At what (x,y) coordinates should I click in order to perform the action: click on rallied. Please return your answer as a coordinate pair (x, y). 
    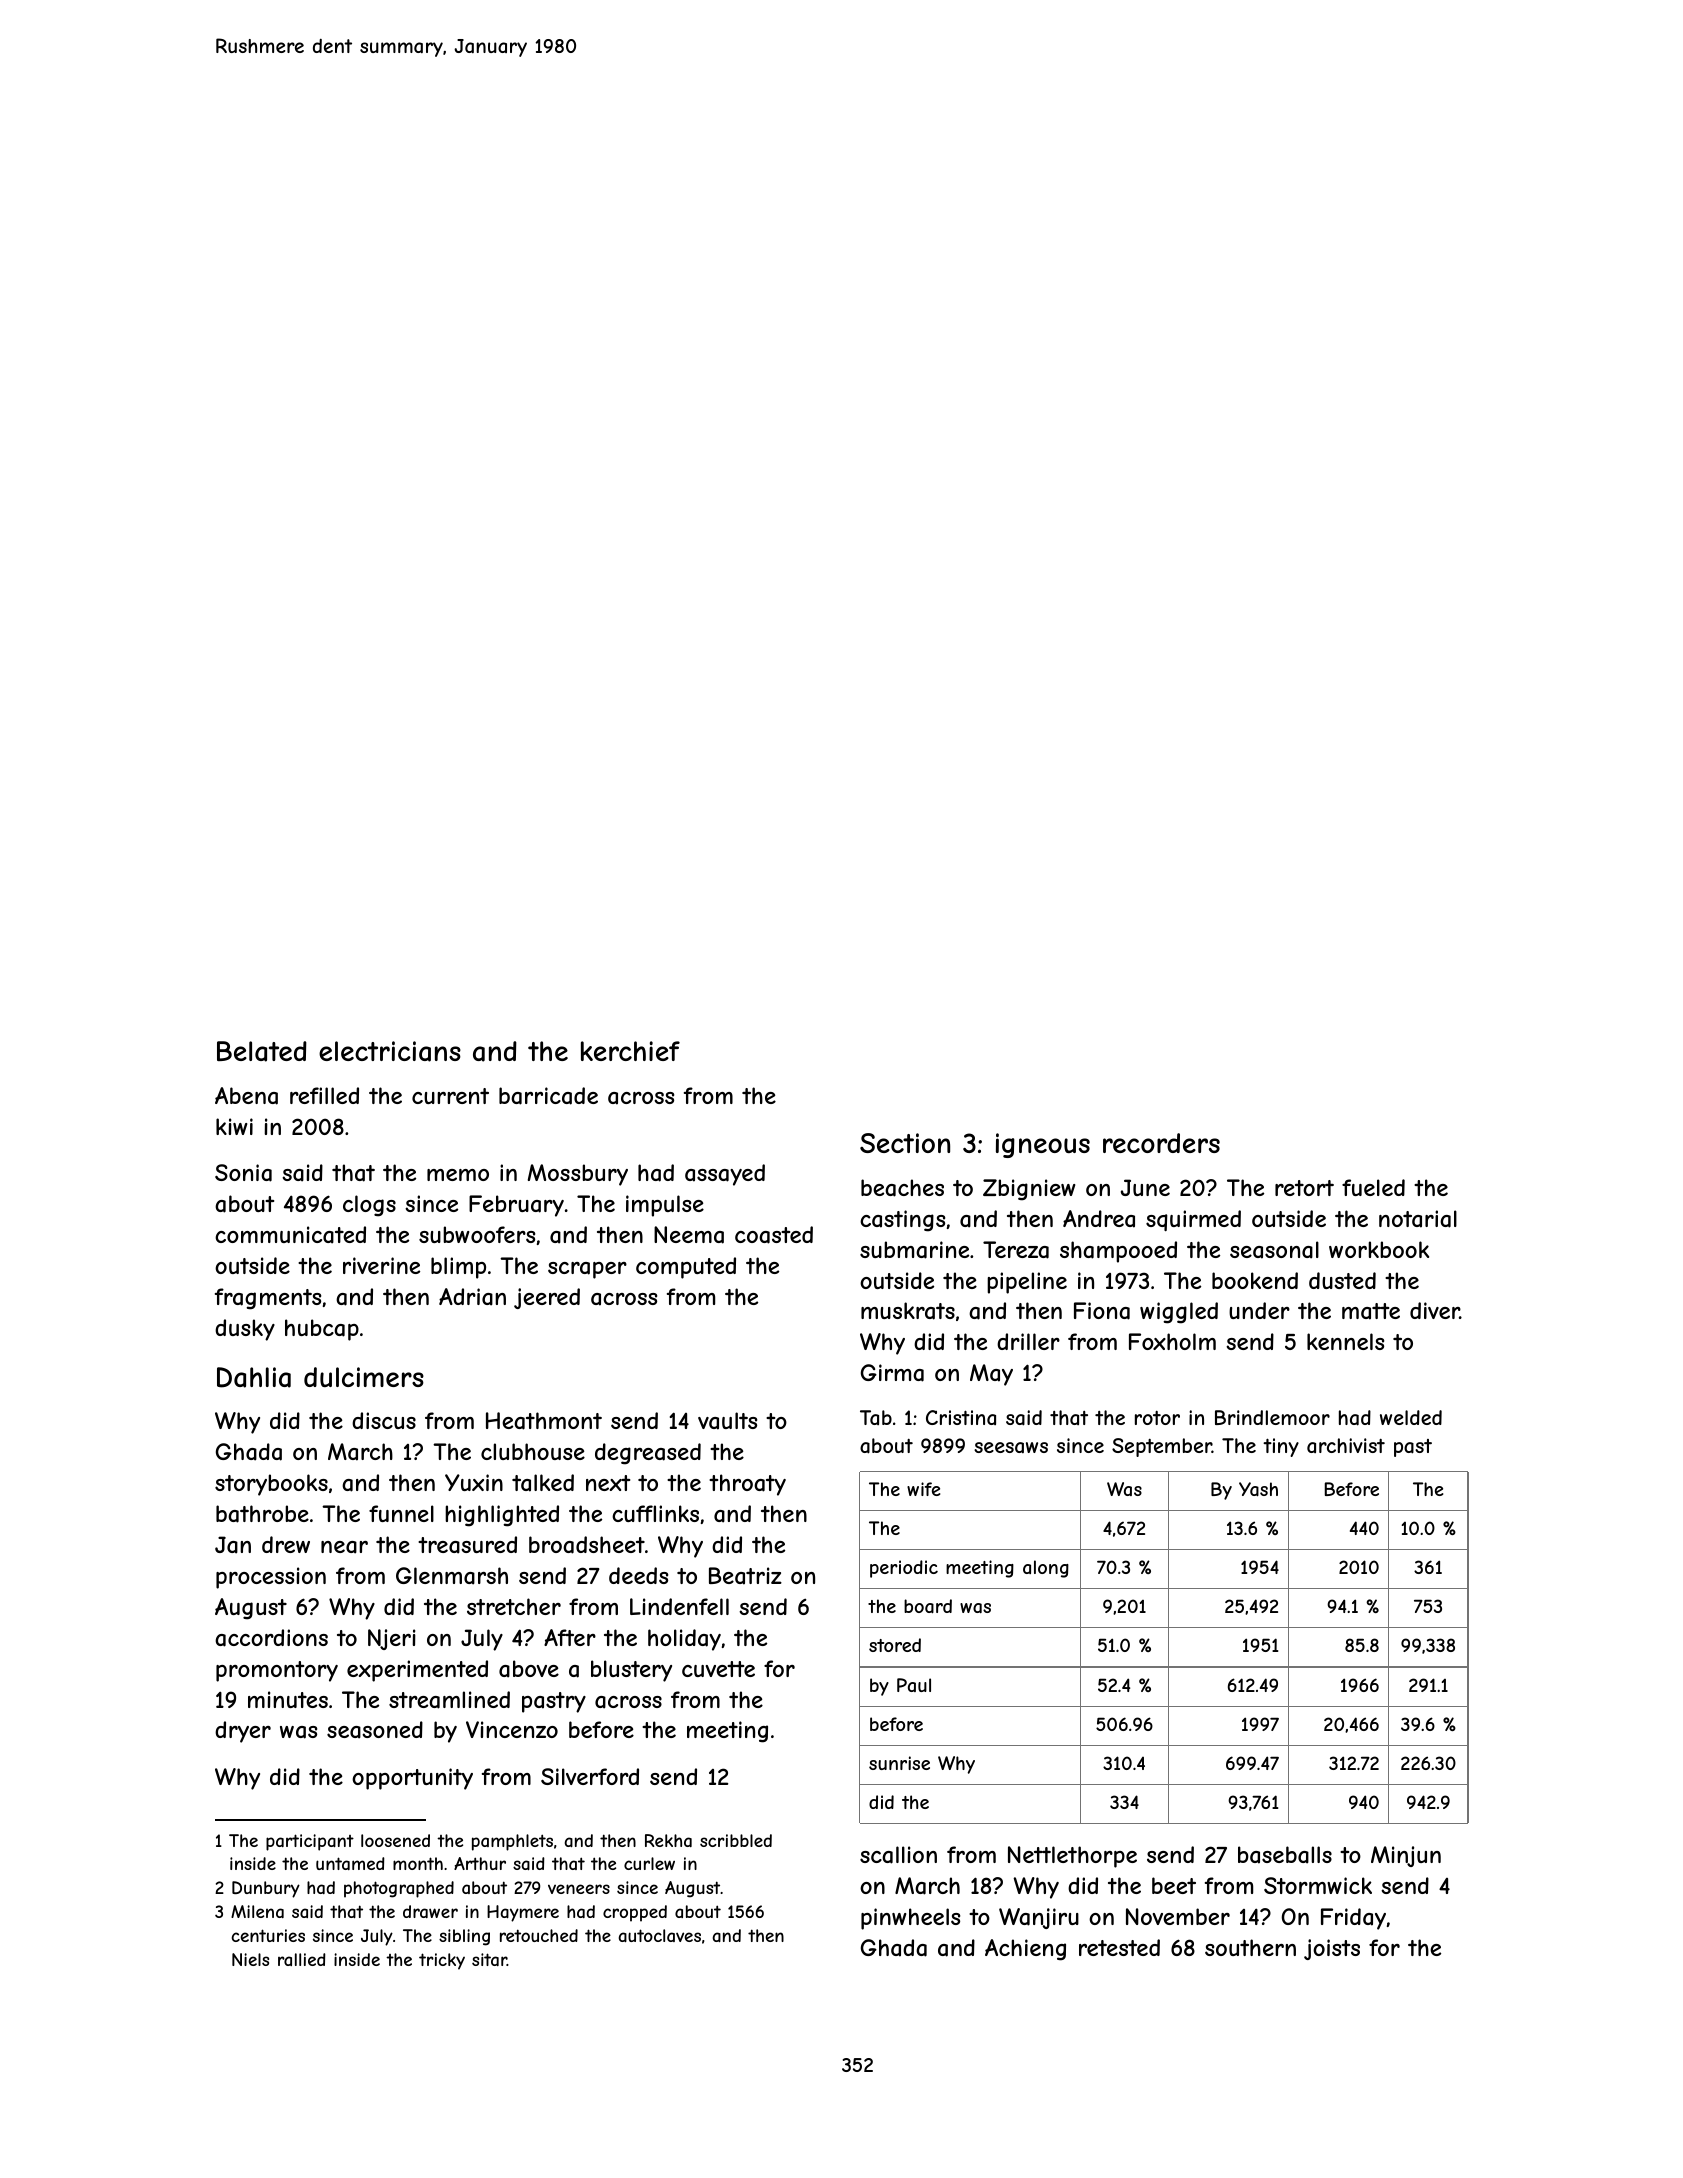
    Looking at the image, I should click on (302, 1959).
